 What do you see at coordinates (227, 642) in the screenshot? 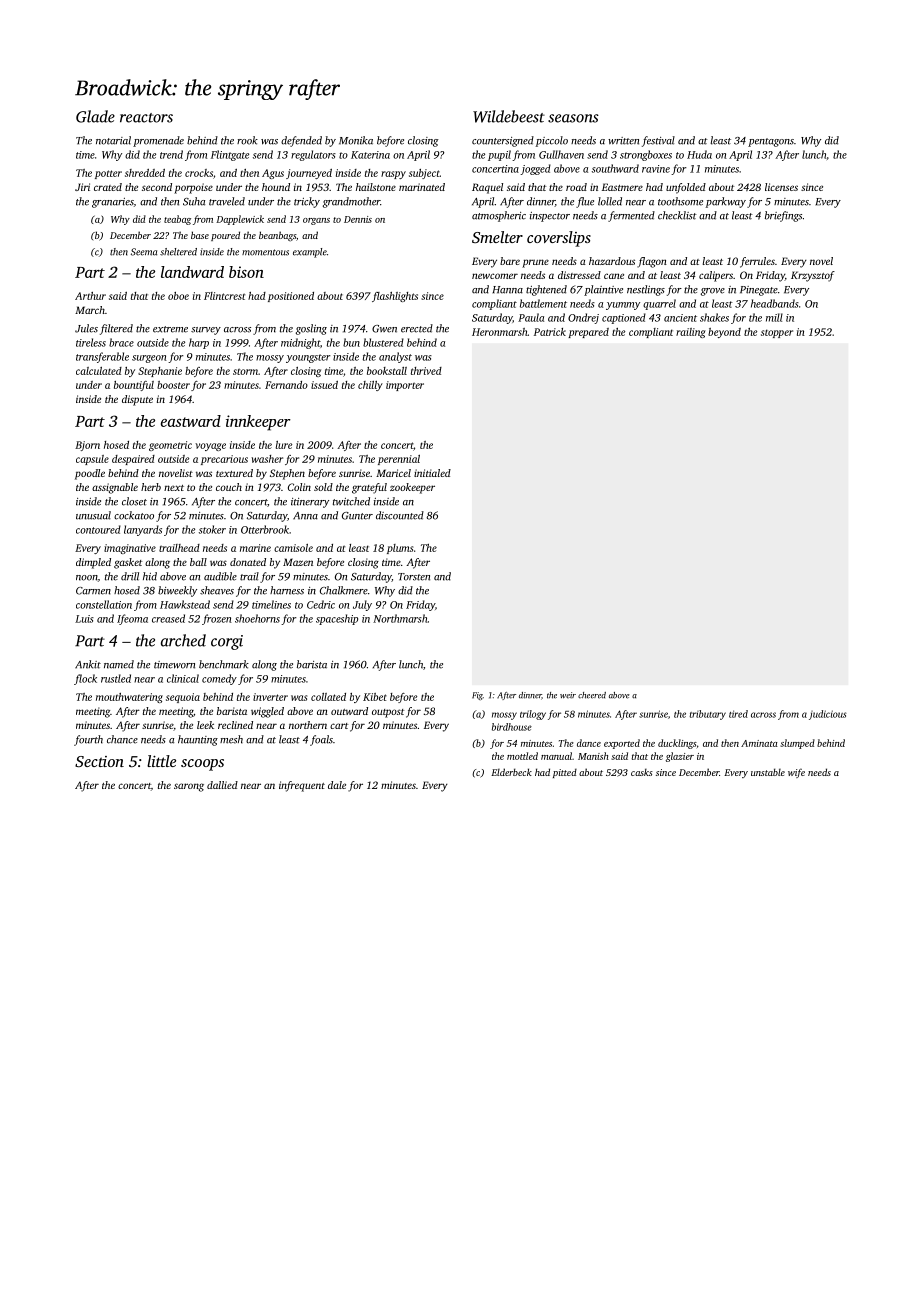
I see `corgi` at bounding box center [227, 642].
